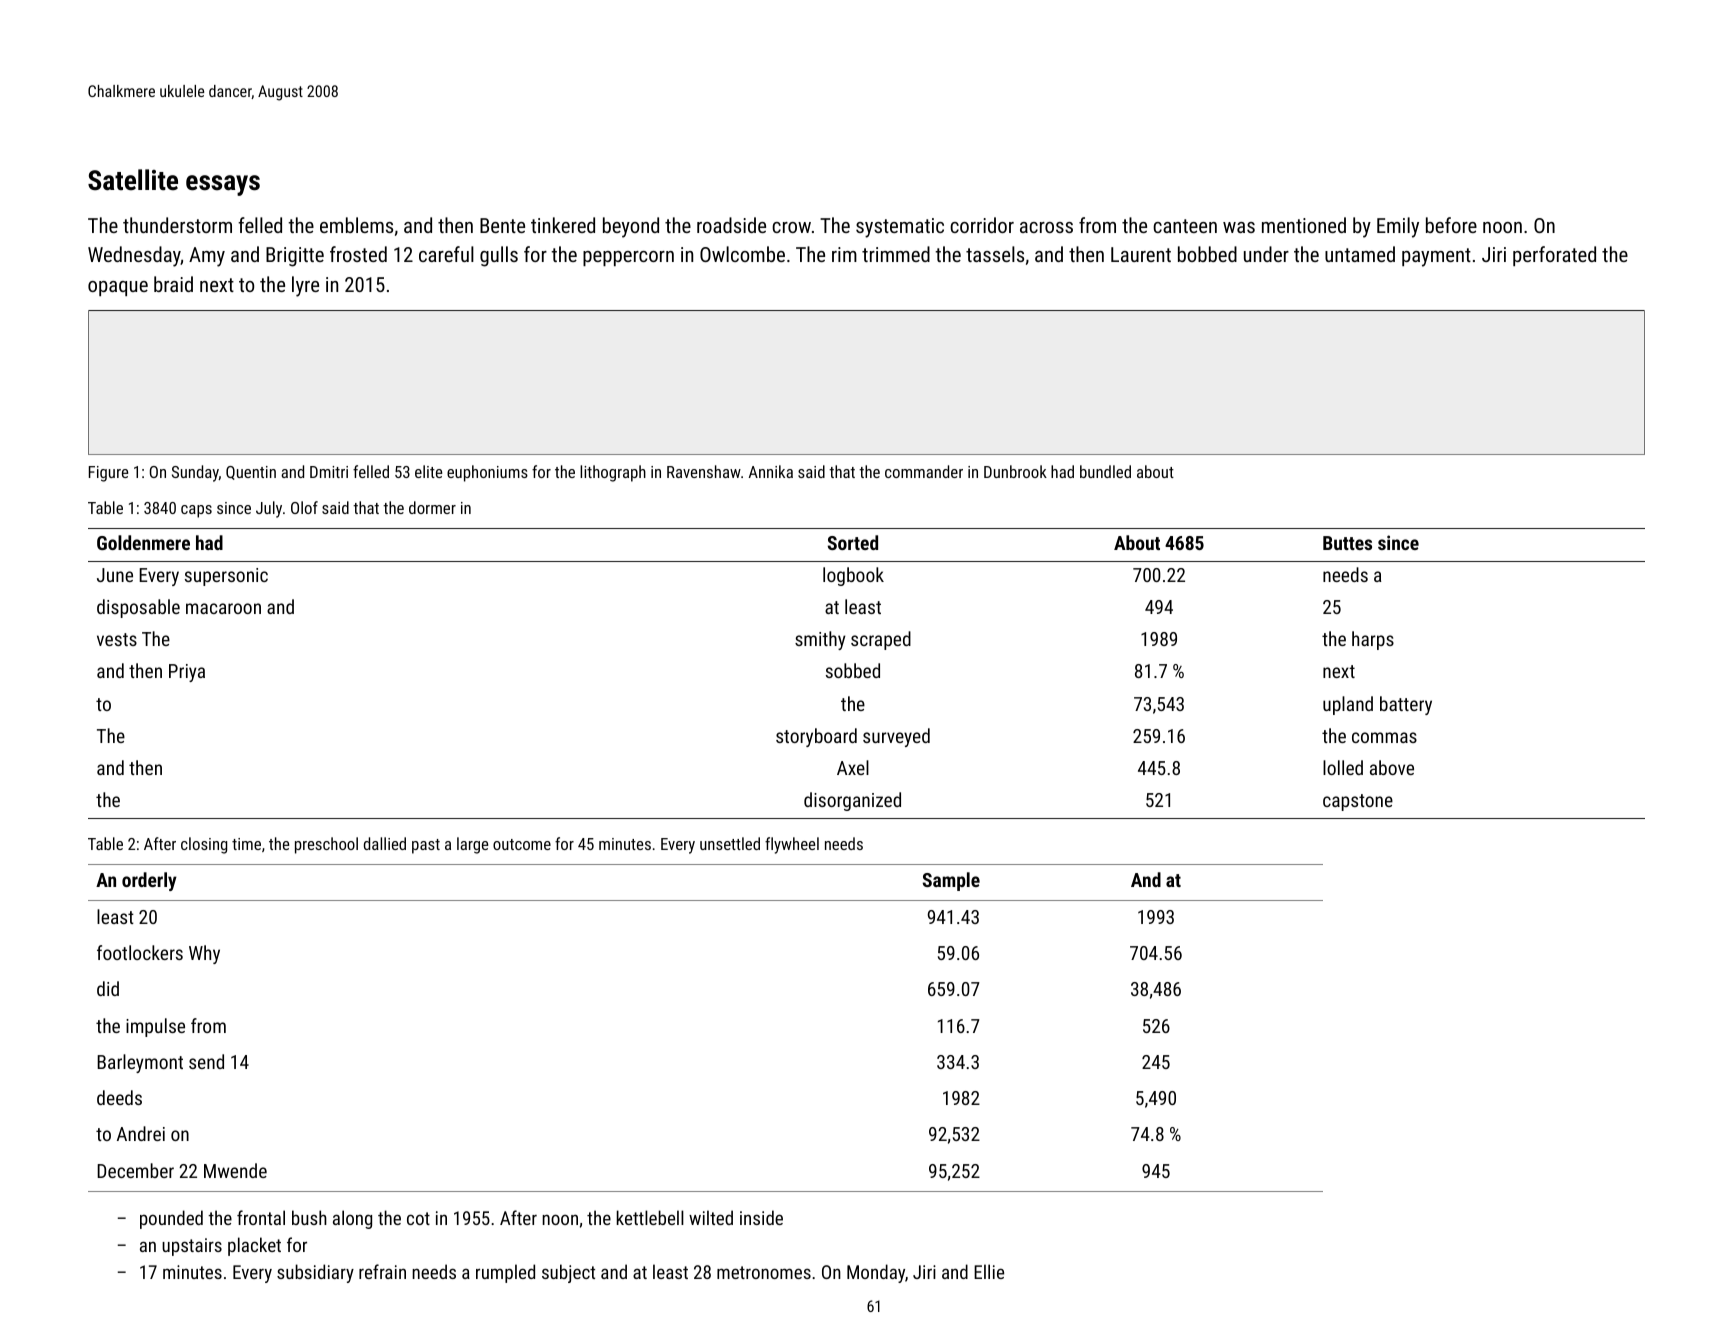 The width and height of the page is (1733, 1339). Describe the element at coordinates (1451, 225) in the page. I see `before` at that location.
